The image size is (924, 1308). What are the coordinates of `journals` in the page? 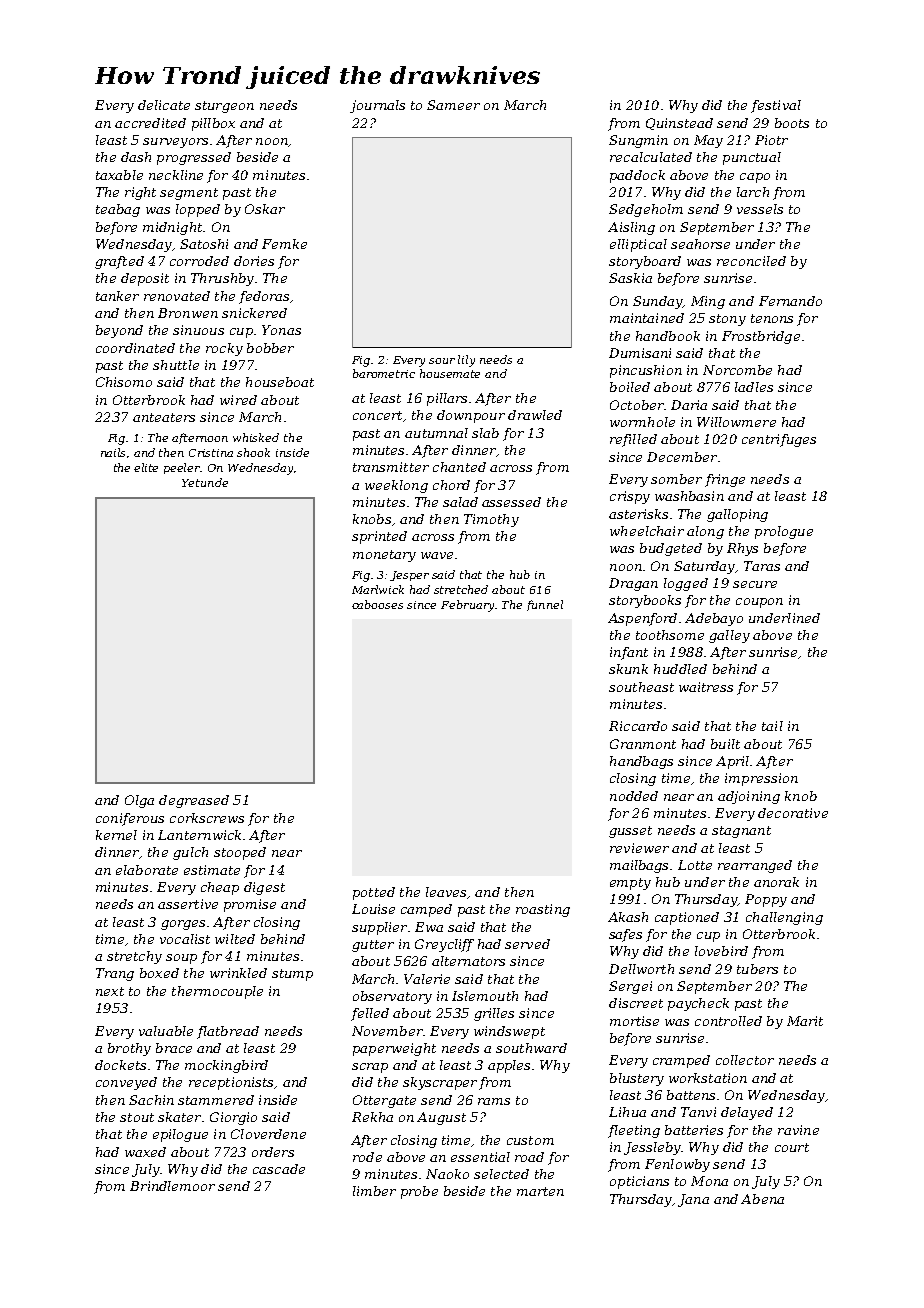 It's located at (377, 106).
